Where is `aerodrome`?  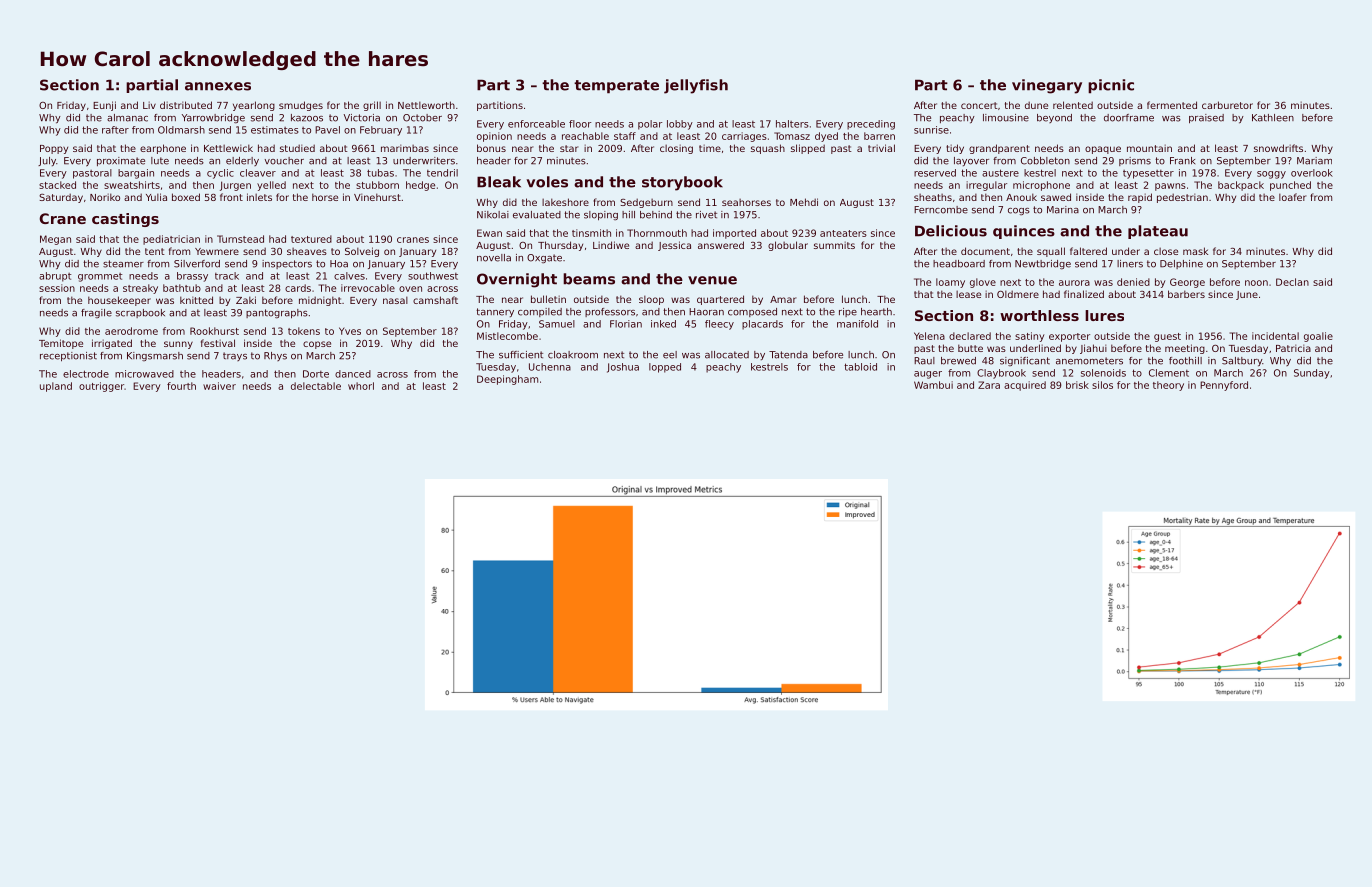
aerodrome is located at coordinates (131, 331).
